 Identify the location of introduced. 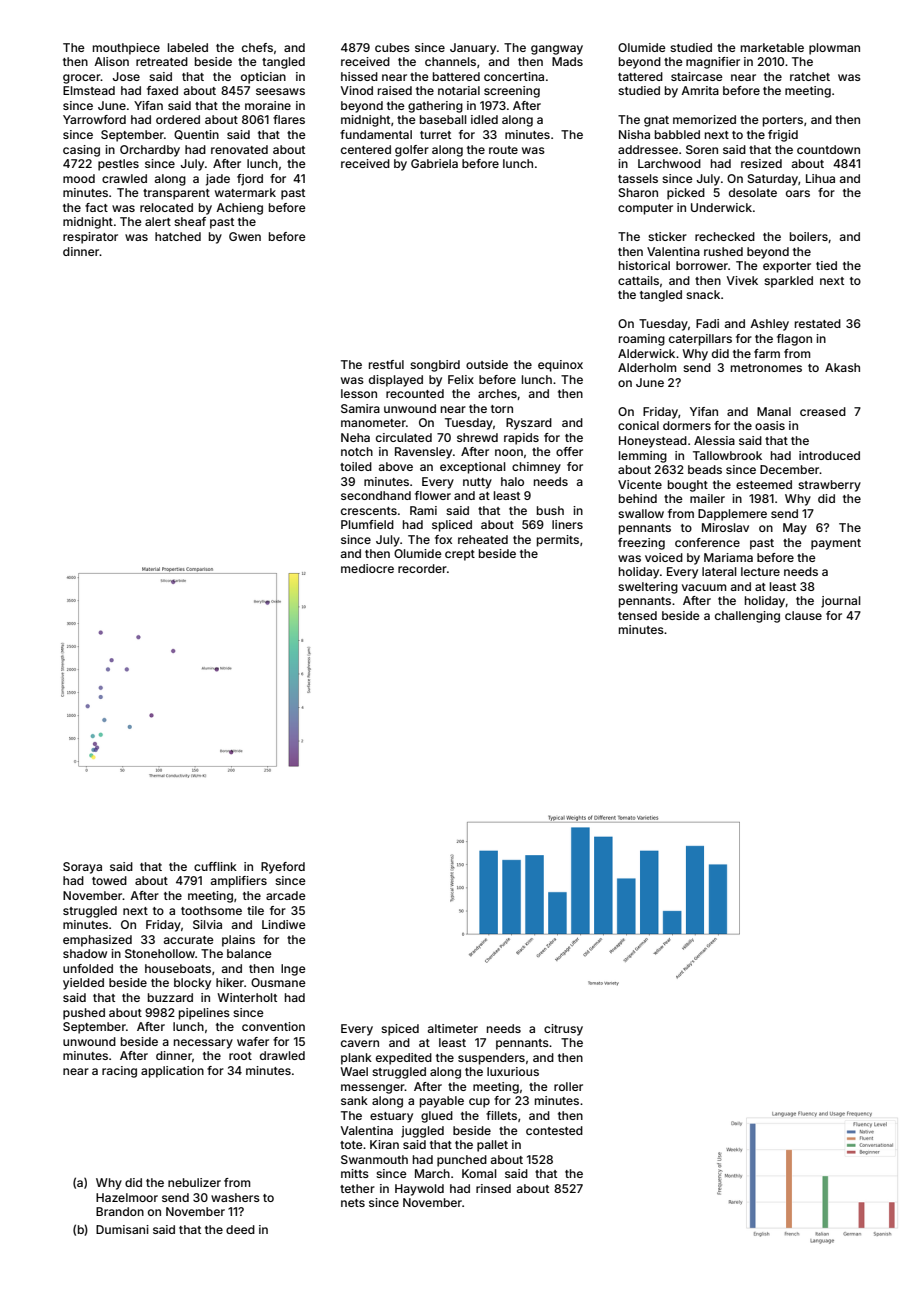
(829, 455).
